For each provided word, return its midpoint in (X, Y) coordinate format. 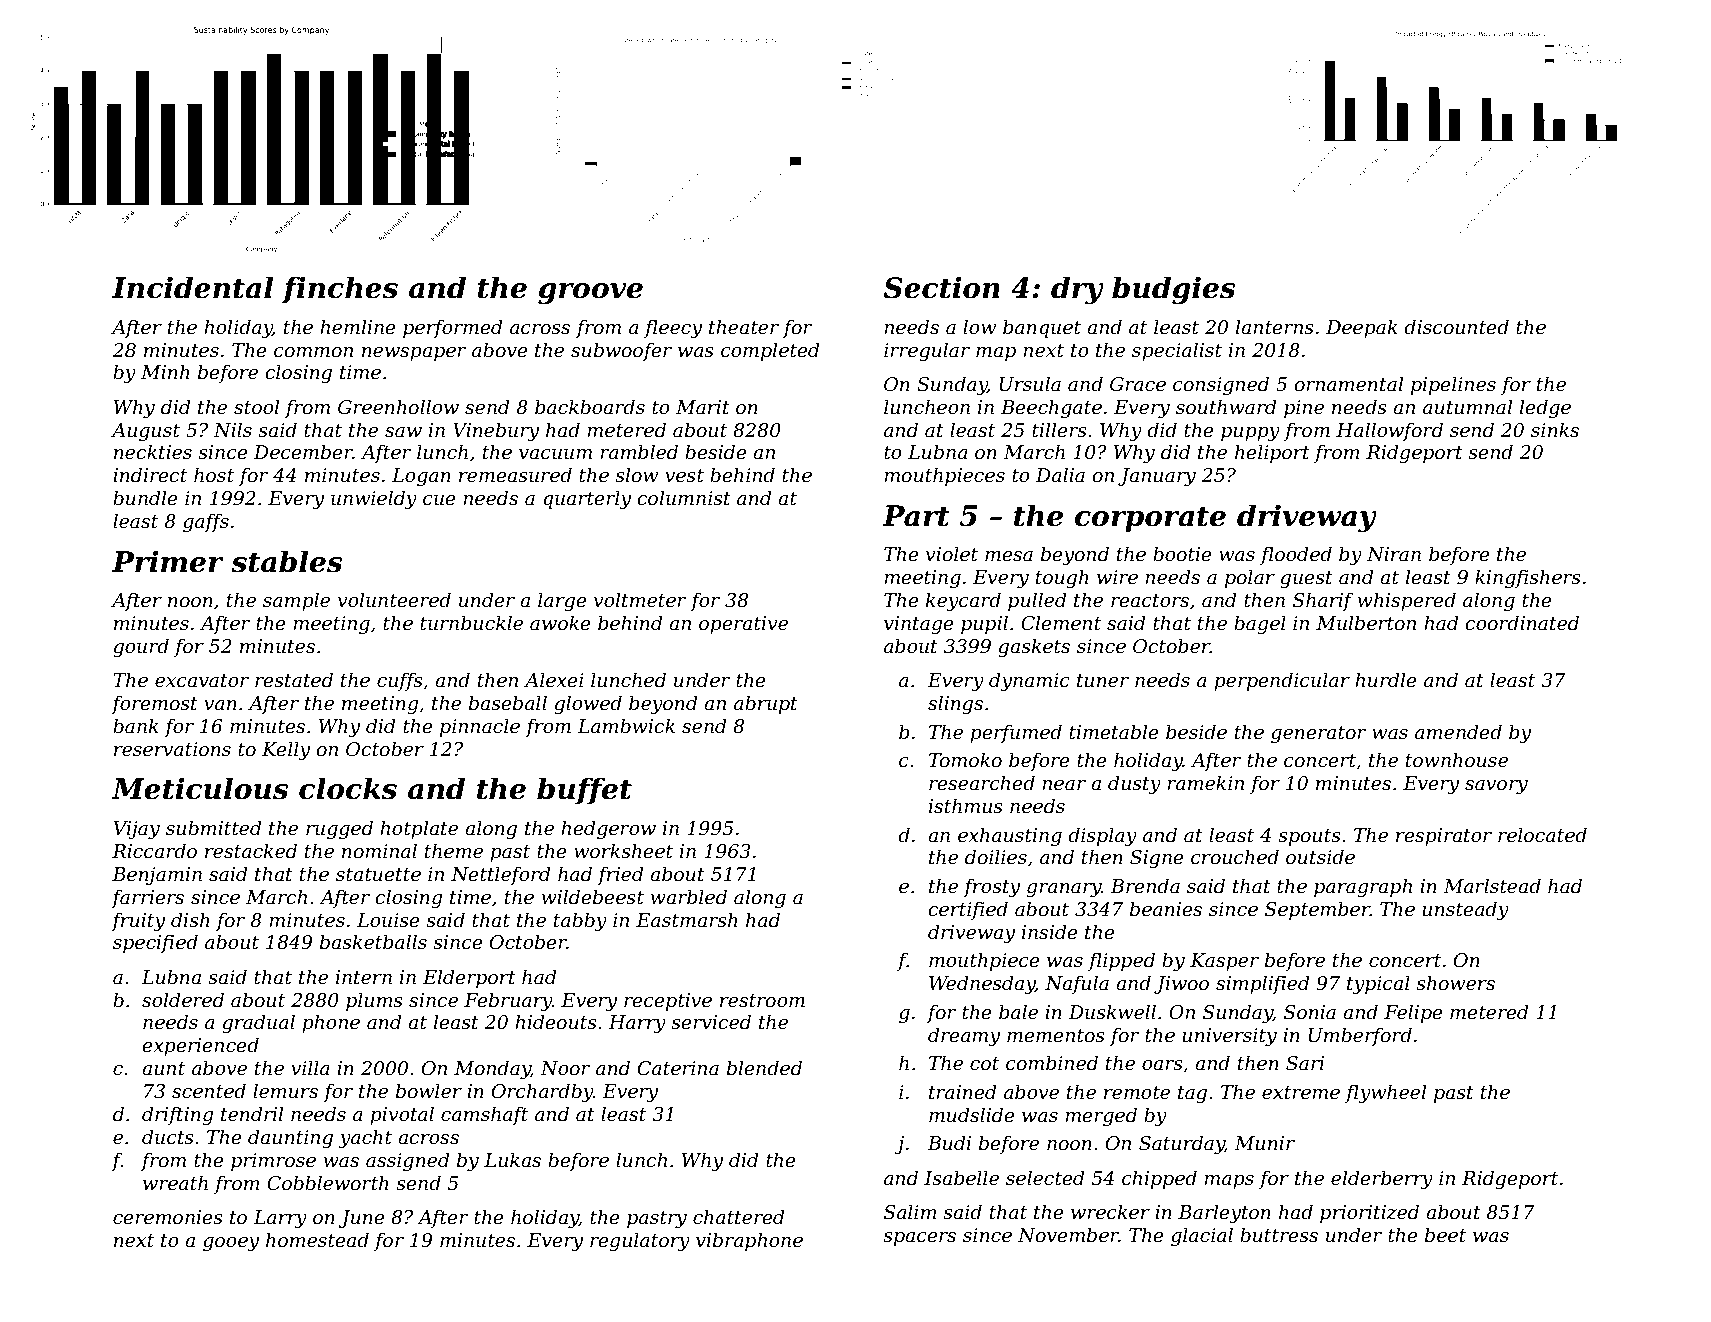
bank (136, 726)
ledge (1545, 408)
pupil (984, 624)
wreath (175, 1183)
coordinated (1522, 623)
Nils (232, 430)
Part (916, 516)
